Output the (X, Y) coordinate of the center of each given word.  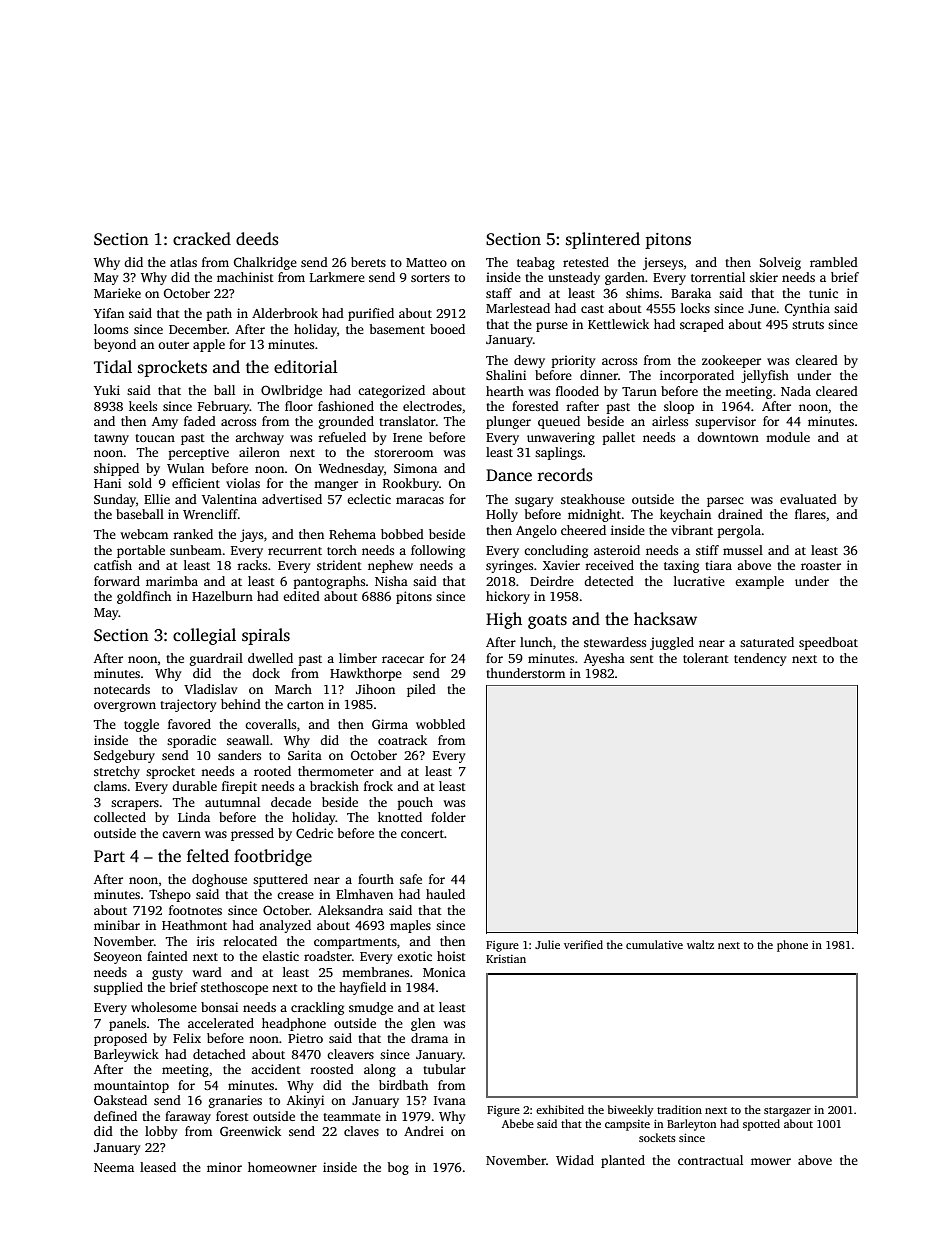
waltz (700, 944)
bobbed (402, 534)
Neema (114, 1167)
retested (586, 262)
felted (208, 856)
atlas (183, 262)
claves (361, 1131)
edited (301, 596)
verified (583, 944)
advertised (292, 499)
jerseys (663, 263)
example (759, 582)
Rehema (352, 534)
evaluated (808, 499)
